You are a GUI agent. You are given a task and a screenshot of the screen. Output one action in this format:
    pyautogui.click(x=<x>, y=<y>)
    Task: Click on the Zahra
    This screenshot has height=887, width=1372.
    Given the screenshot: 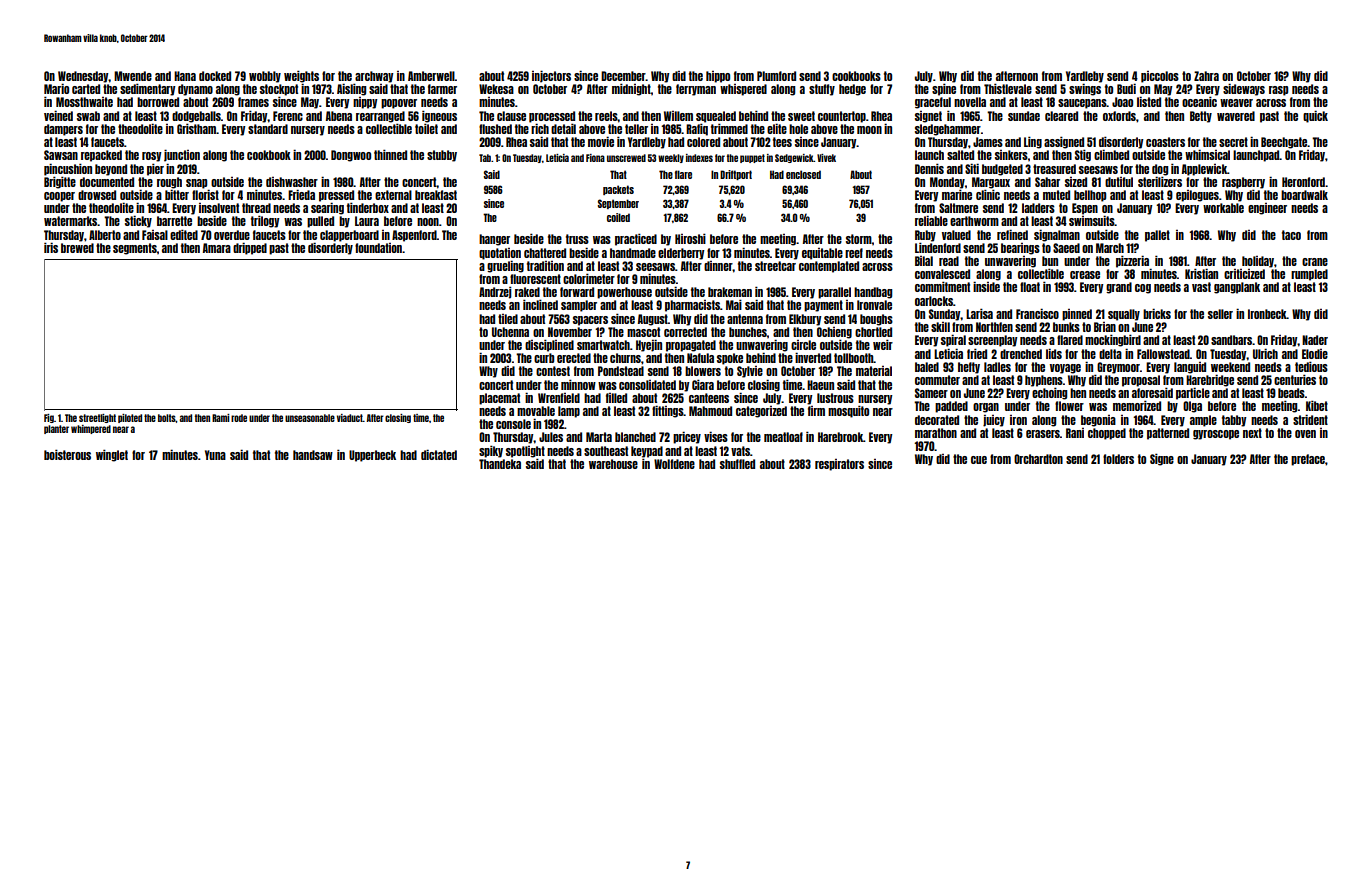 What is the action you would take?
    pyautogui.click(x=1206, y=76)
